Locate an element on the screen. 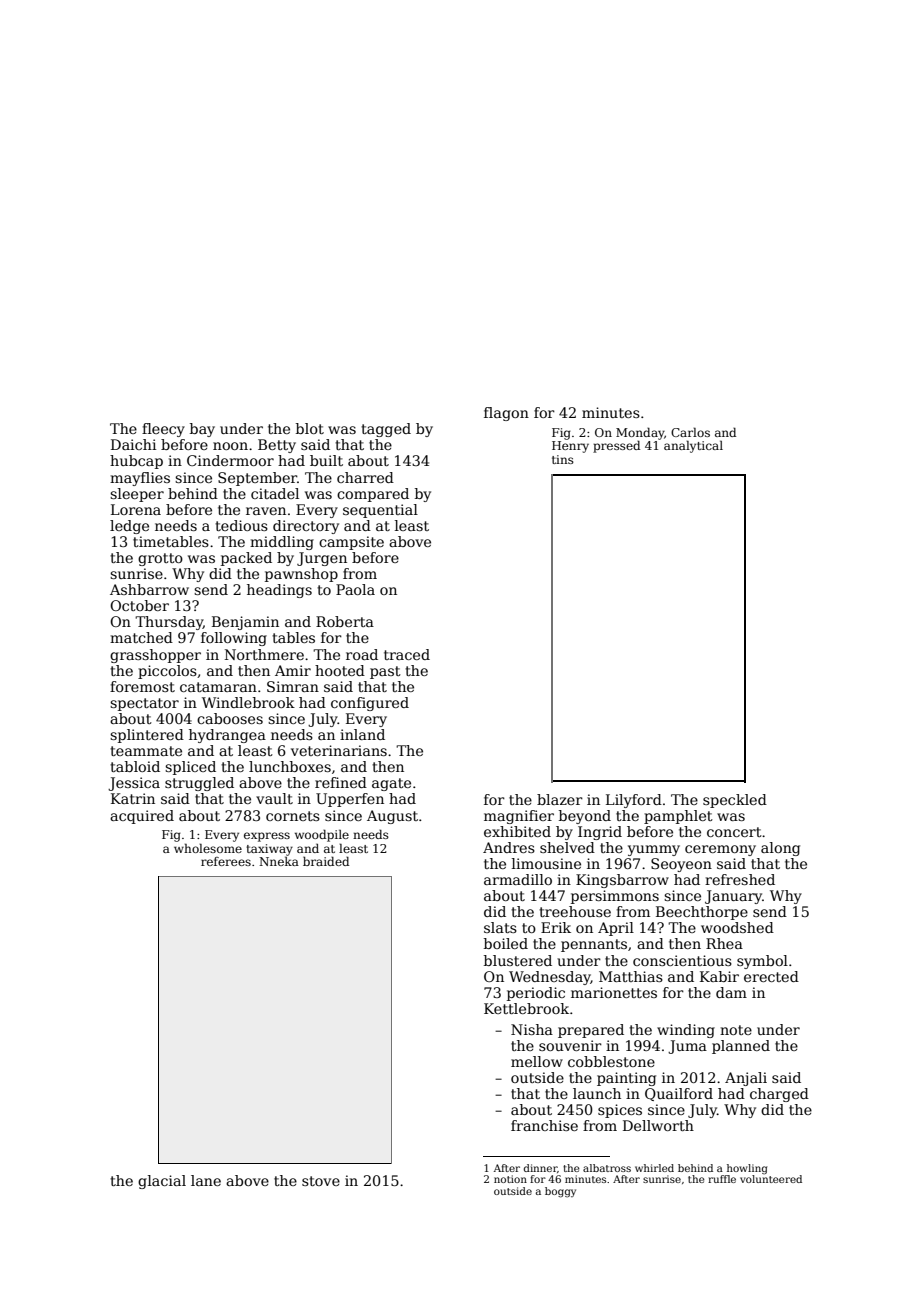 This screenshot has height=1308, width=924. shelved is located at coordinates (567, 847).
